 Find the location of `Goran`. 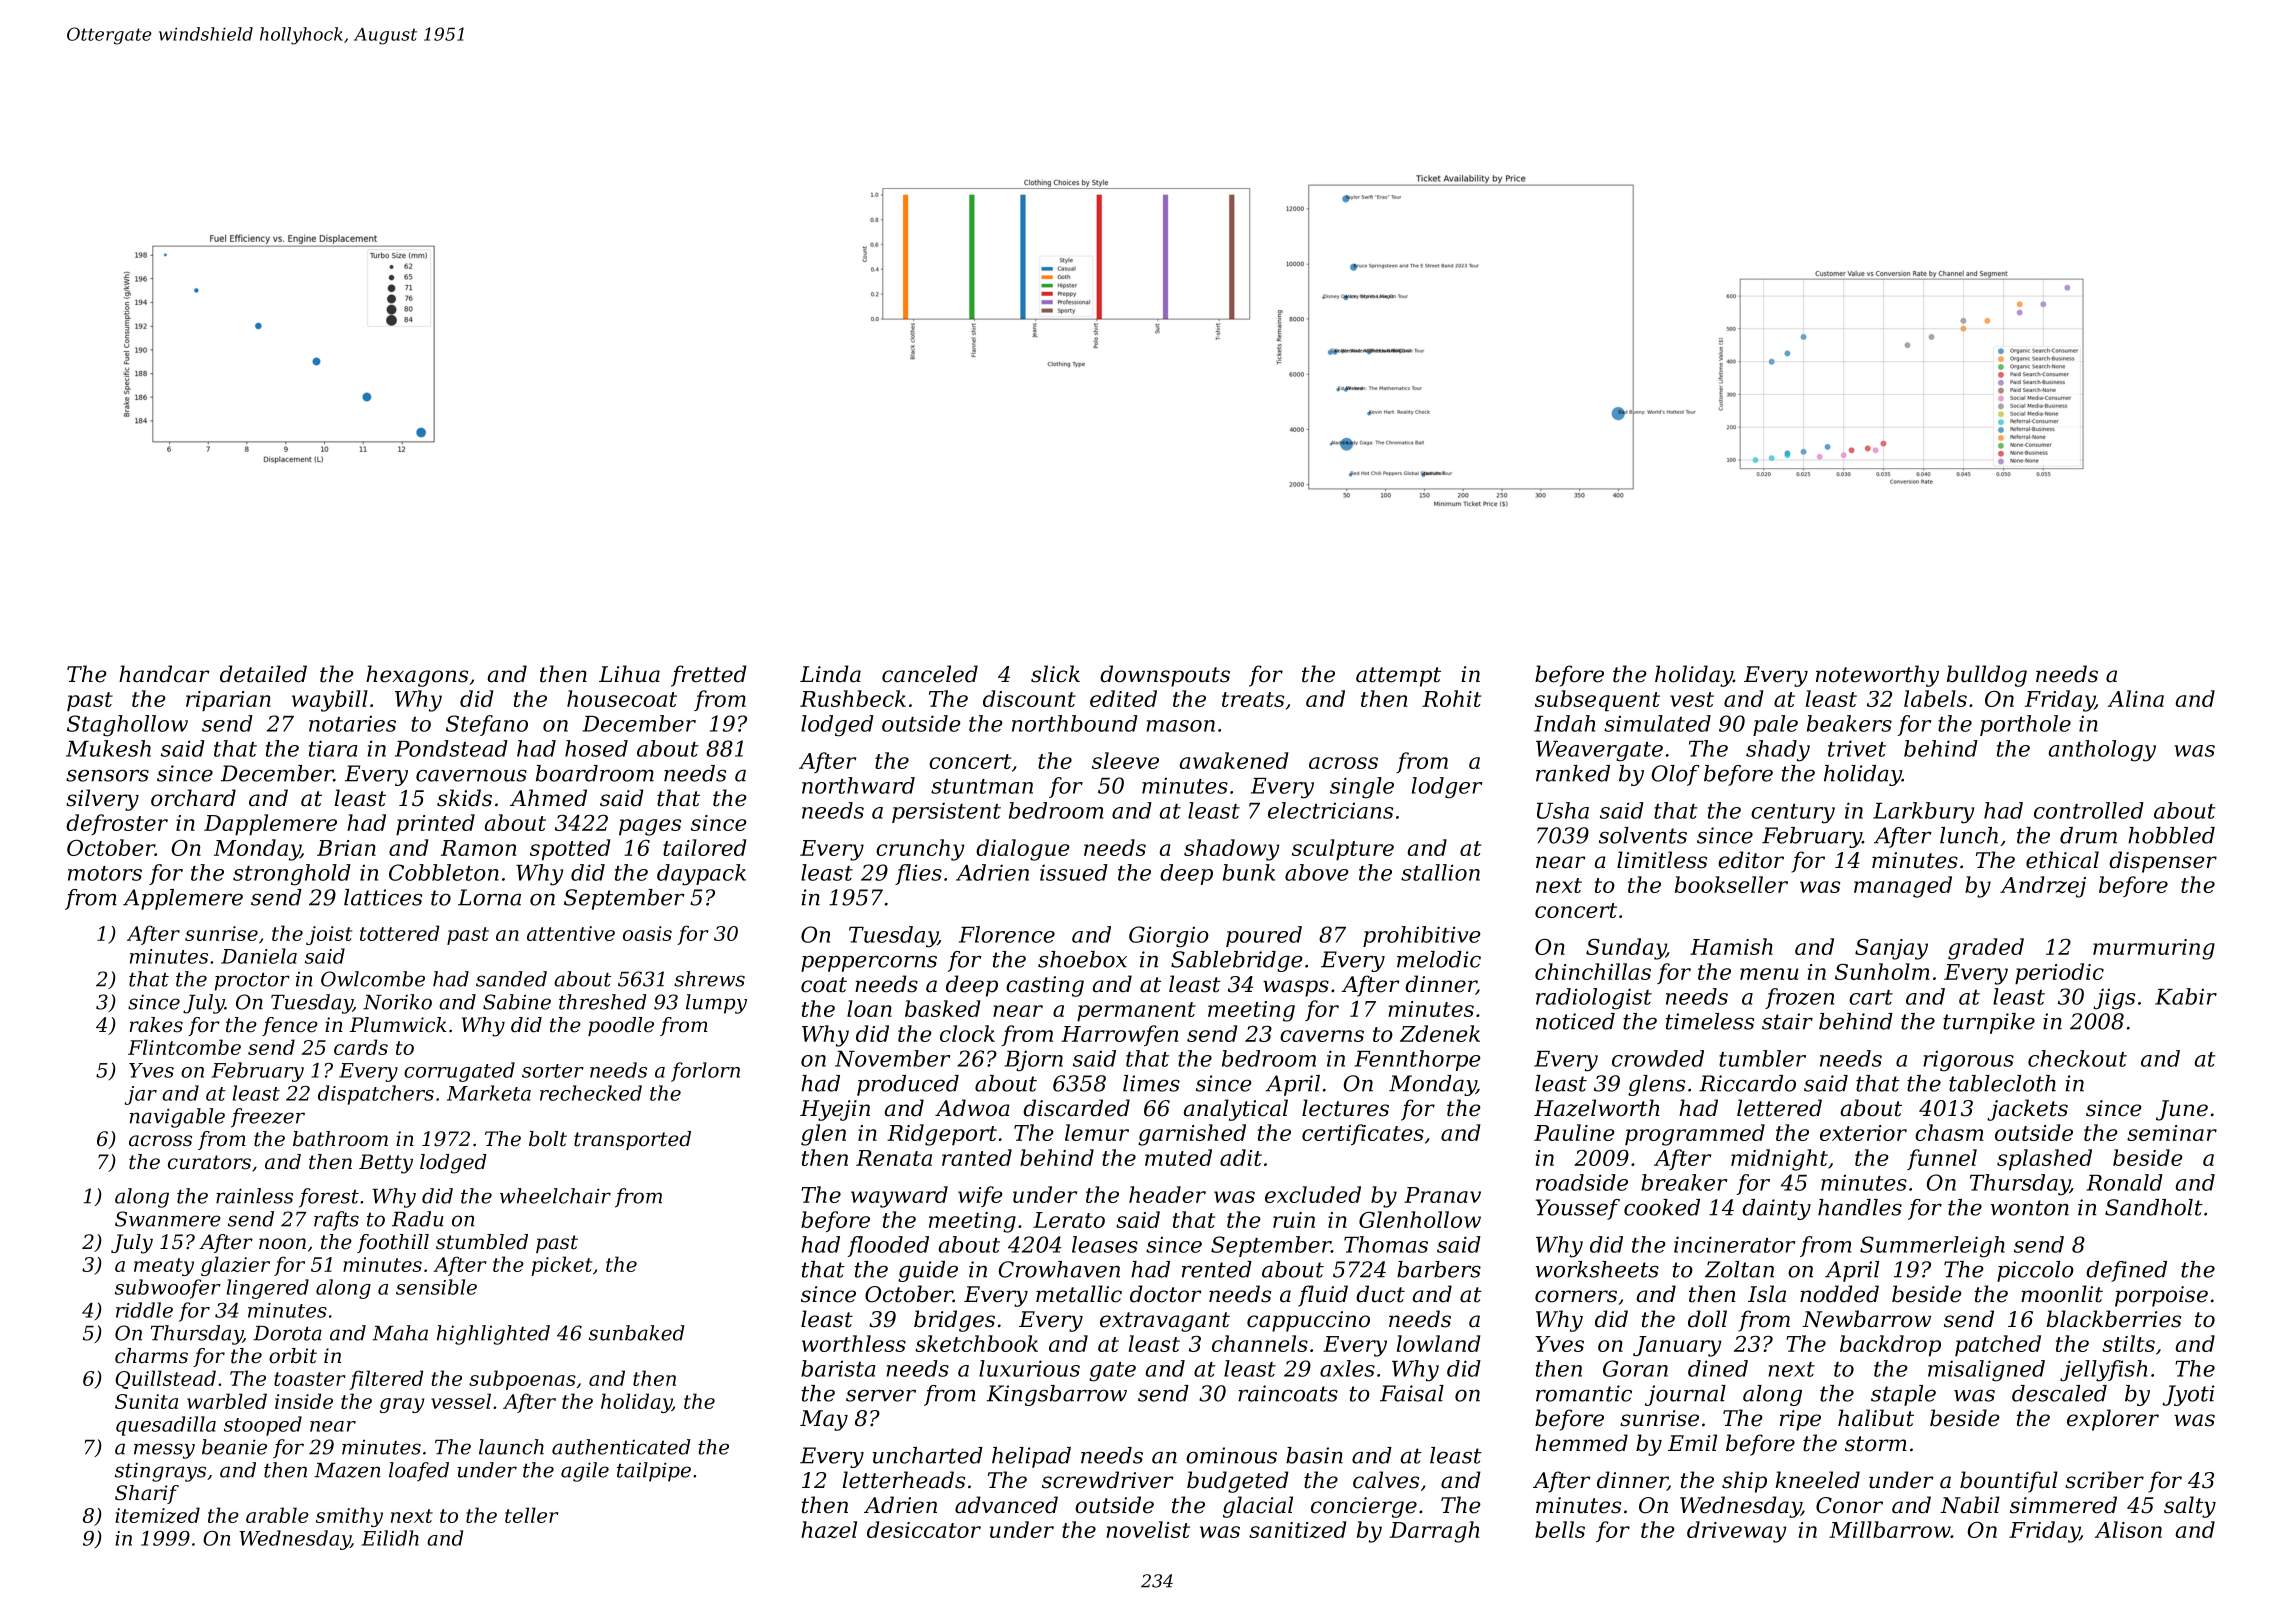

Goran is located at coordinates (1635, 1368).
